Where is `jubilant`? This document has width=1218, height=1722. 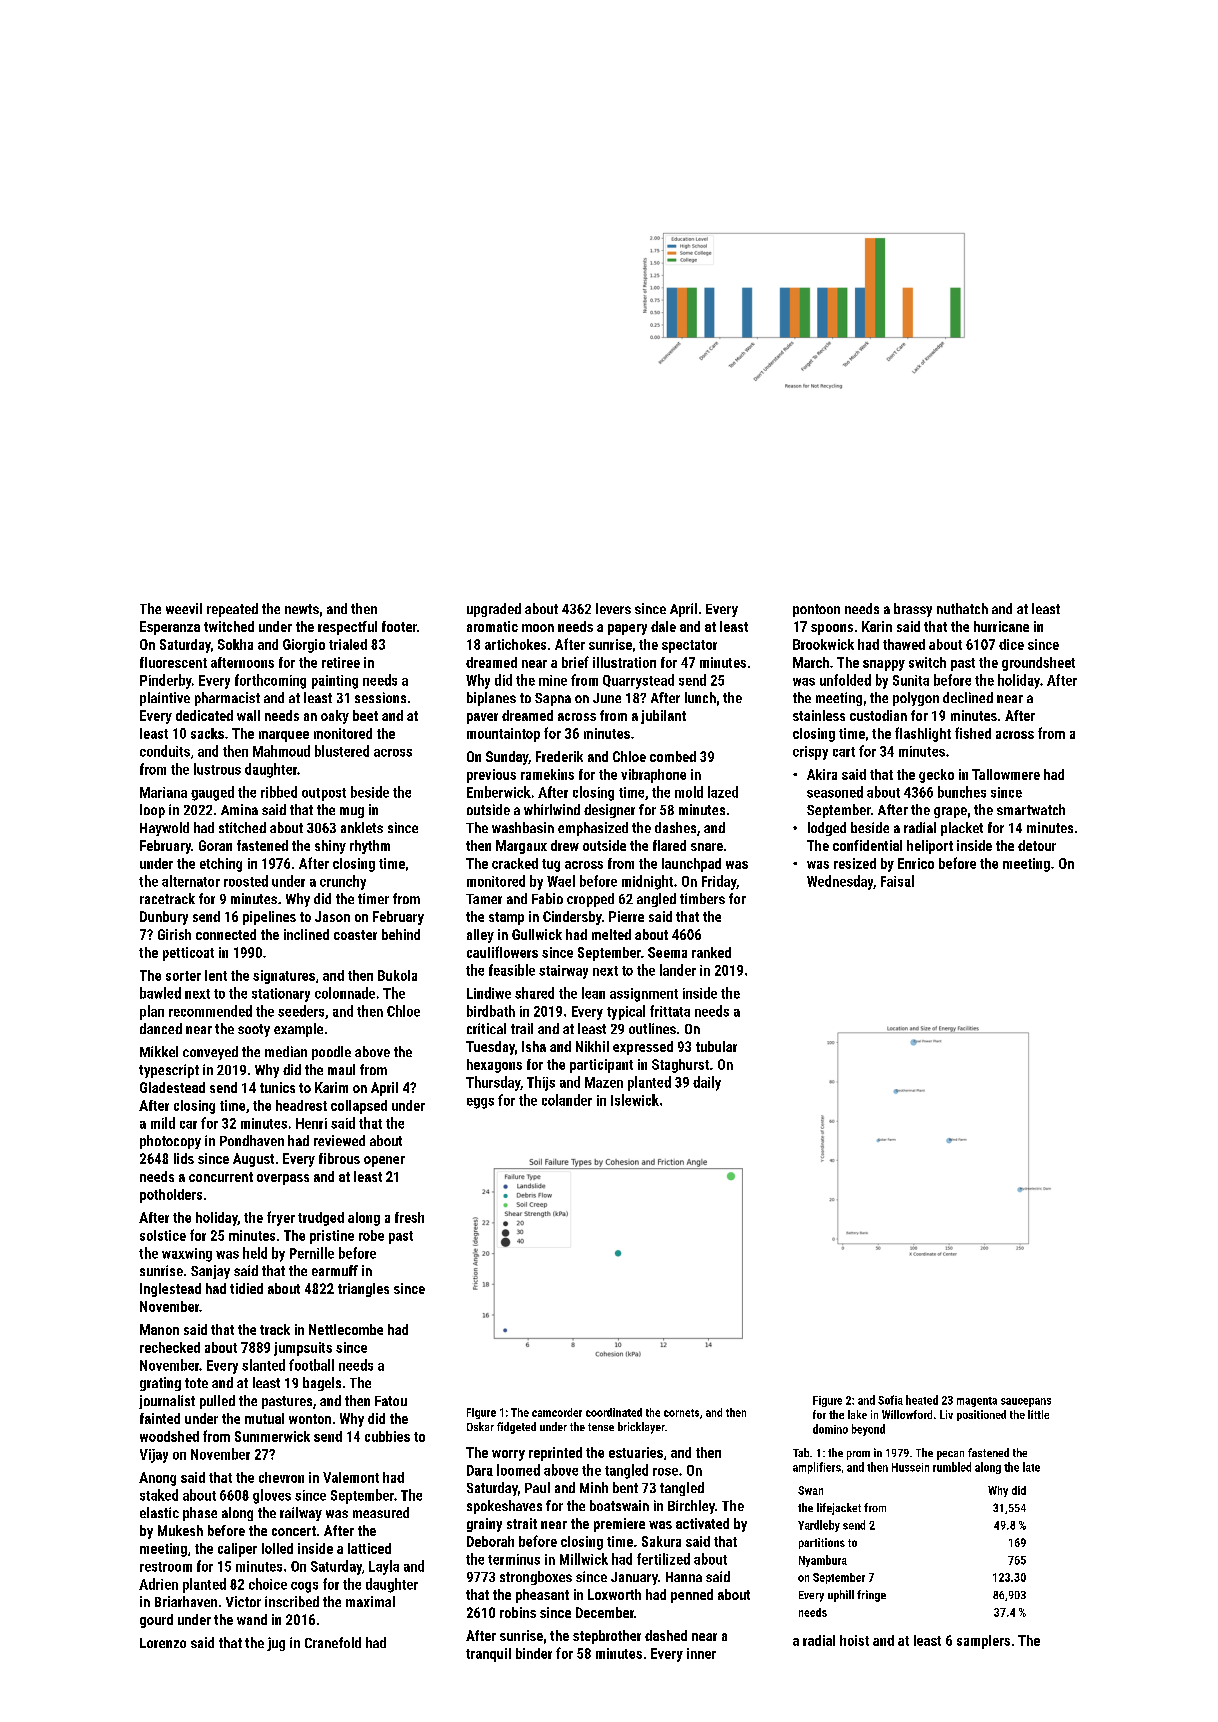
jubilant is located at coordinates (663, 717).
